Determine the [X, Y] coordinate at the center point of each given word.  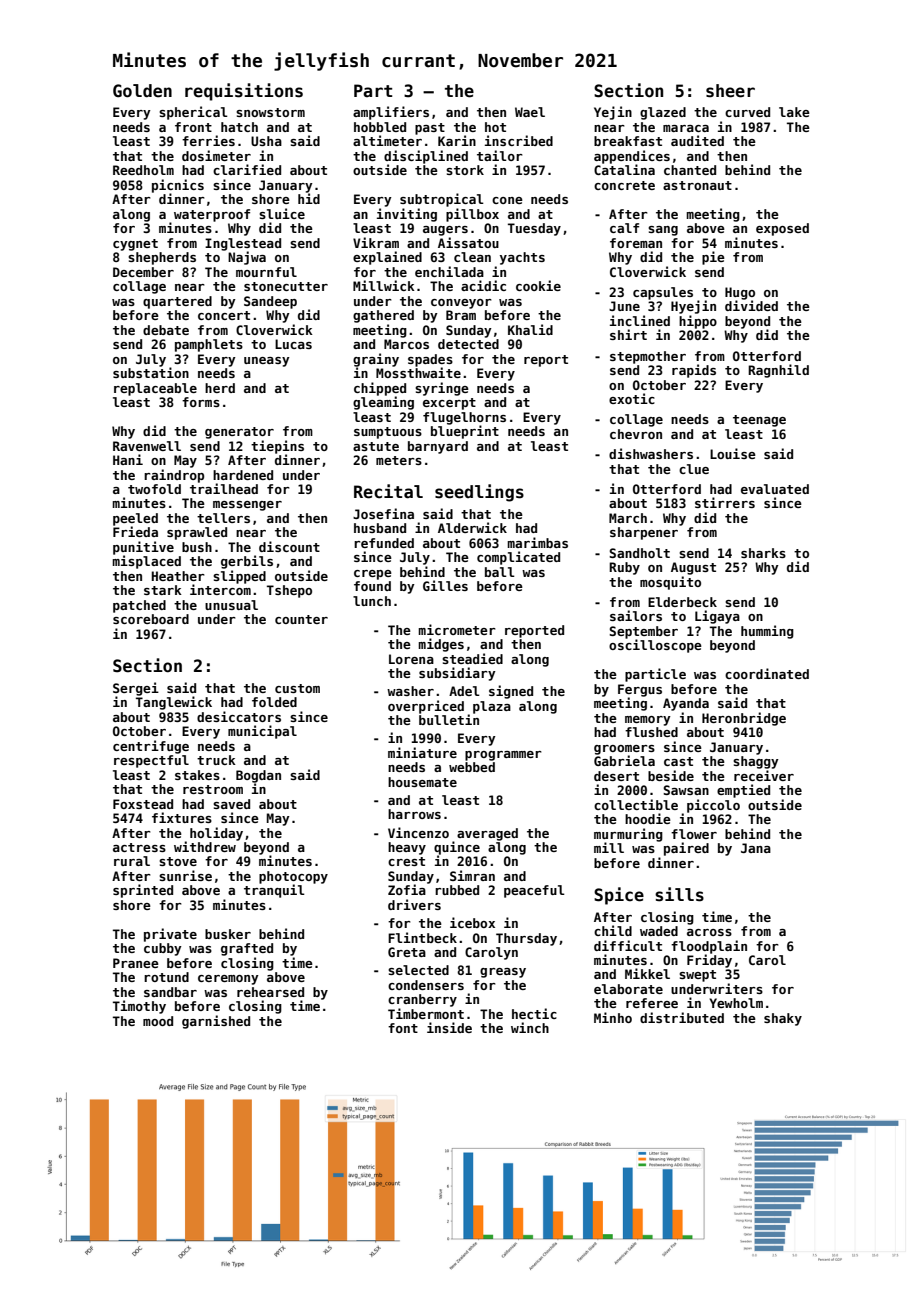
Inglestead [243, 244]
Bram [461, 315]
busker [228, 934]
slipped [239, 577]
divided [751, 305]
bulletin [449, 719]
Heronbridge [744, 719]
